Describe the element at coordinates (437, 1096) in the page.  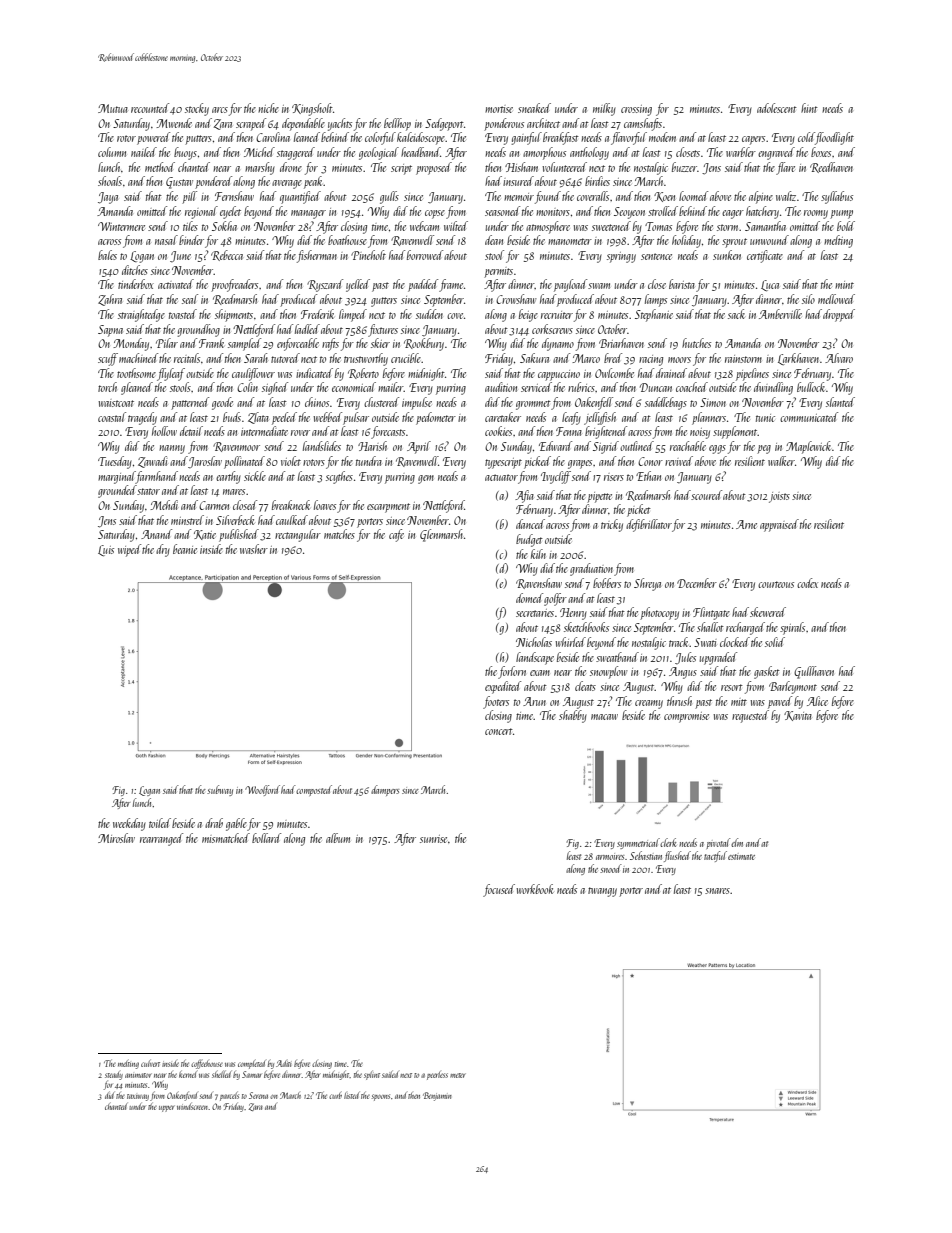
I see `Benjamin` at that location.
